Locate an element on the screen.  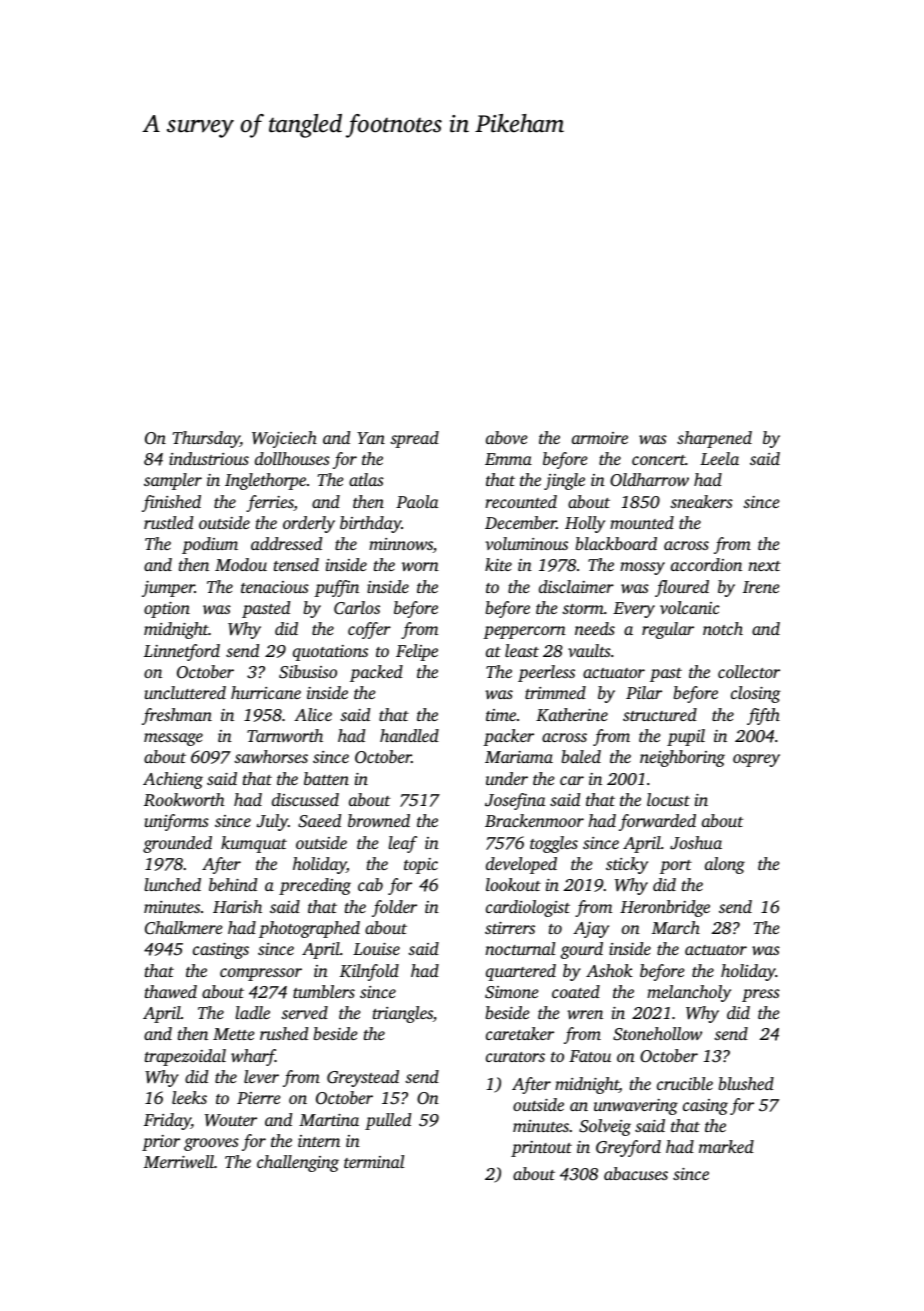
Emma is located at coordinates (508, 459).
